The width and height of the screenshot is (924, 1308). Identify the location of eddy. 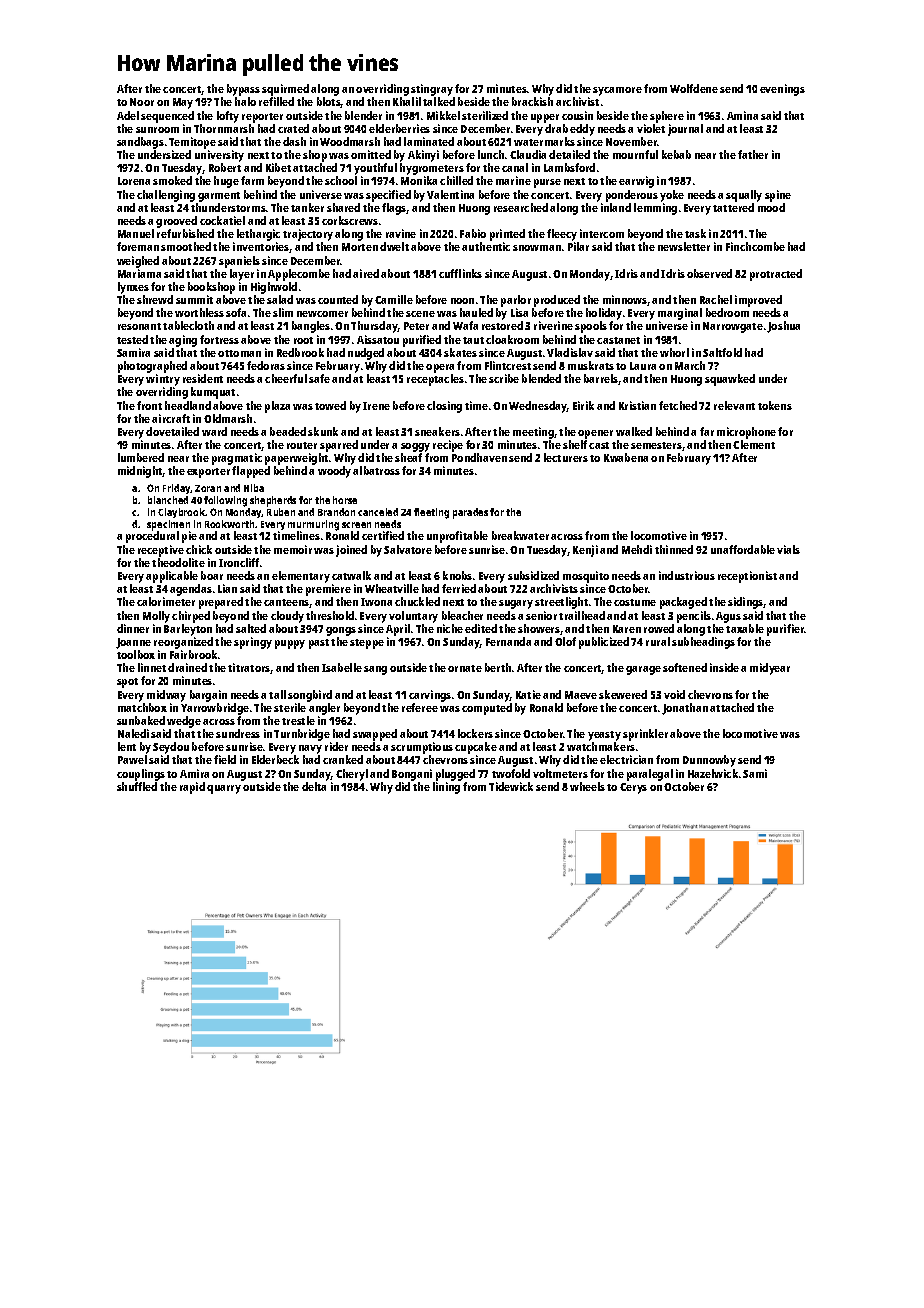
(582, 130).
